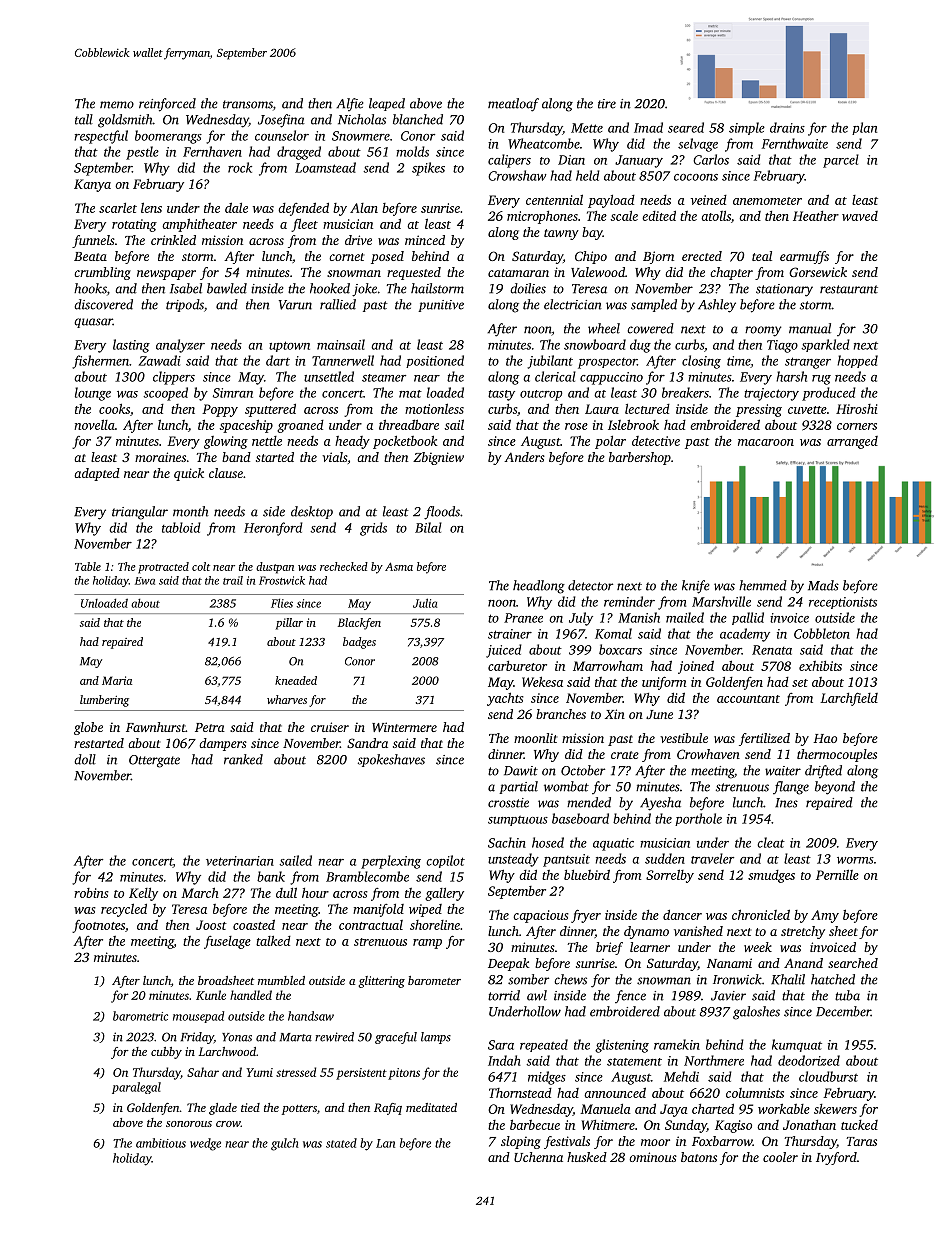 The width and height of the screenshot is (952, 1233). Describe the element at coordinates (841, 161) in the screenshot. I see `parcel` at that location.
